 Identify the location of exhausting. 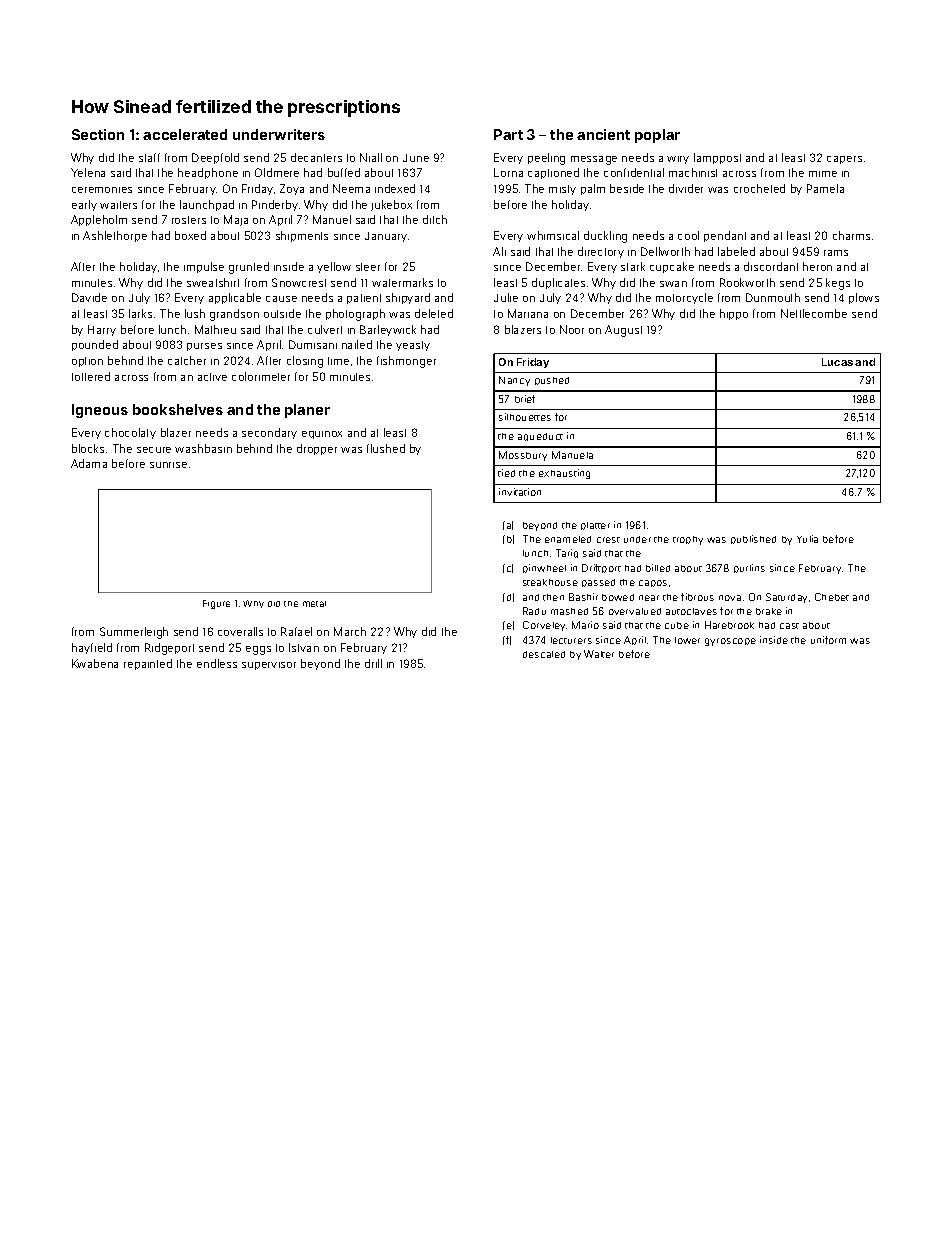
(564, 474).
